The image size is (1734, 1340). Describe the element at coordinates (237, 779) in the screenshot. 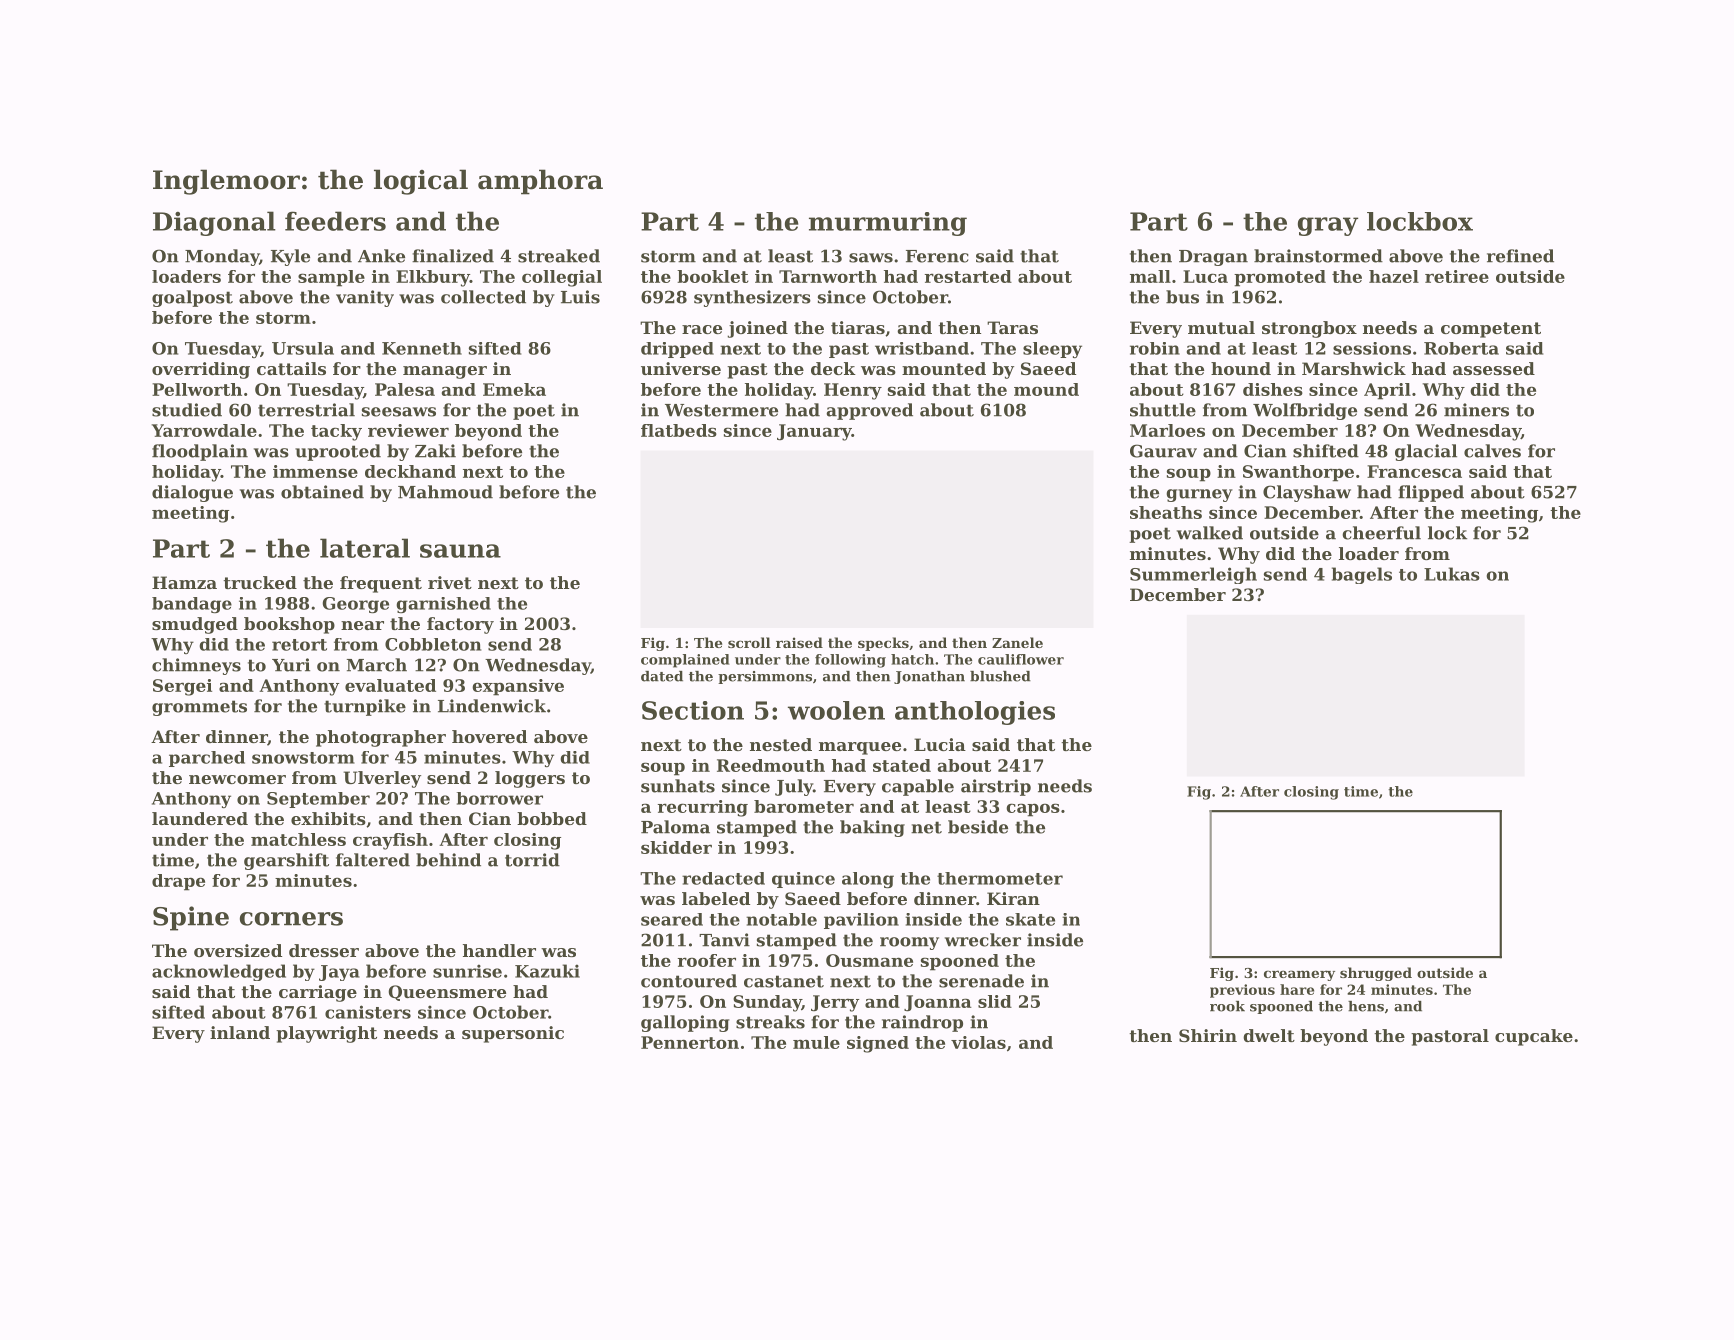

I see `newcomer` at that location.
